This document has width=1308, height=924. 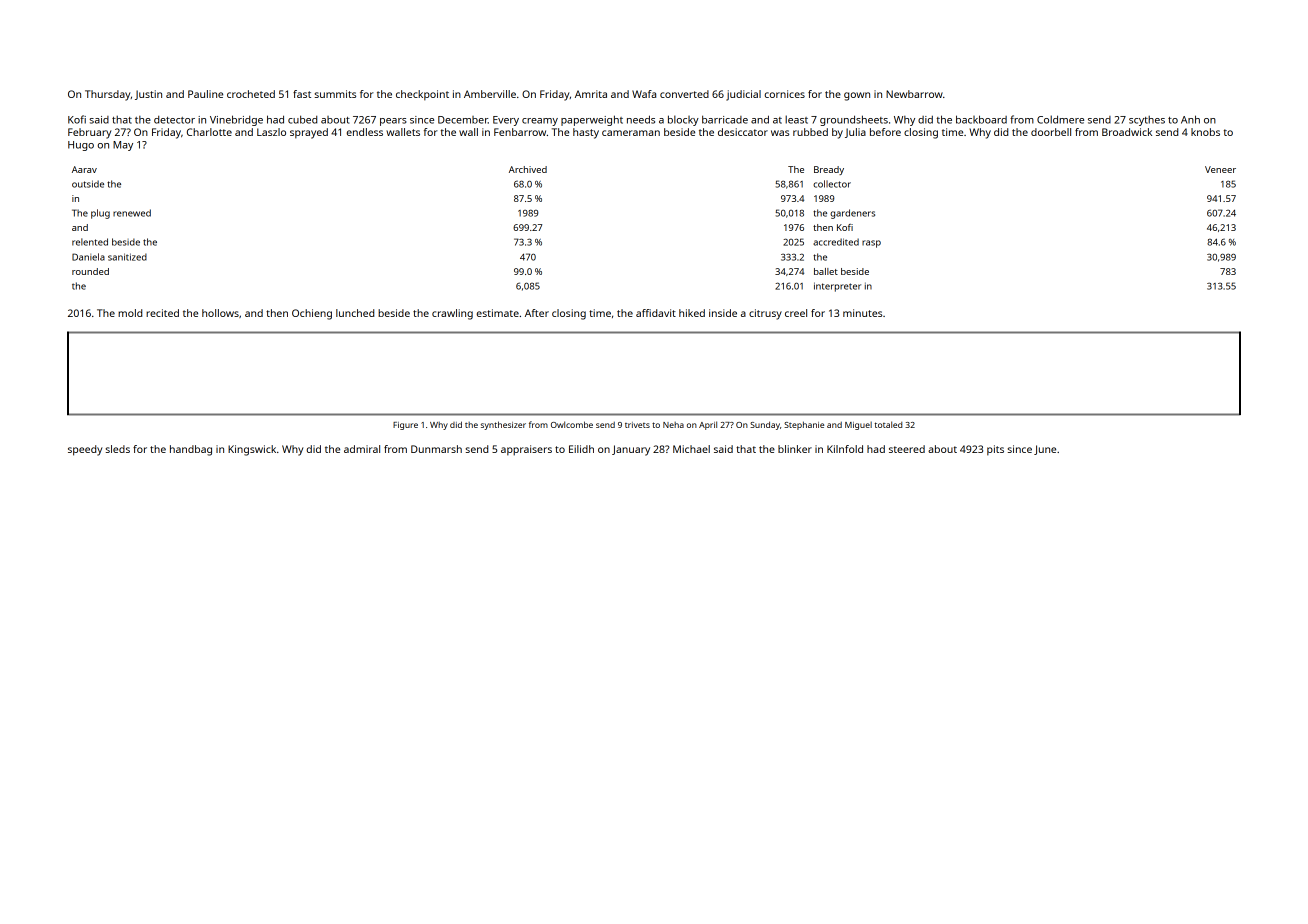 What do you see at coordinates (1220, 169) in the document?
I see `Veneer` at bounding box center [1220, 169].
